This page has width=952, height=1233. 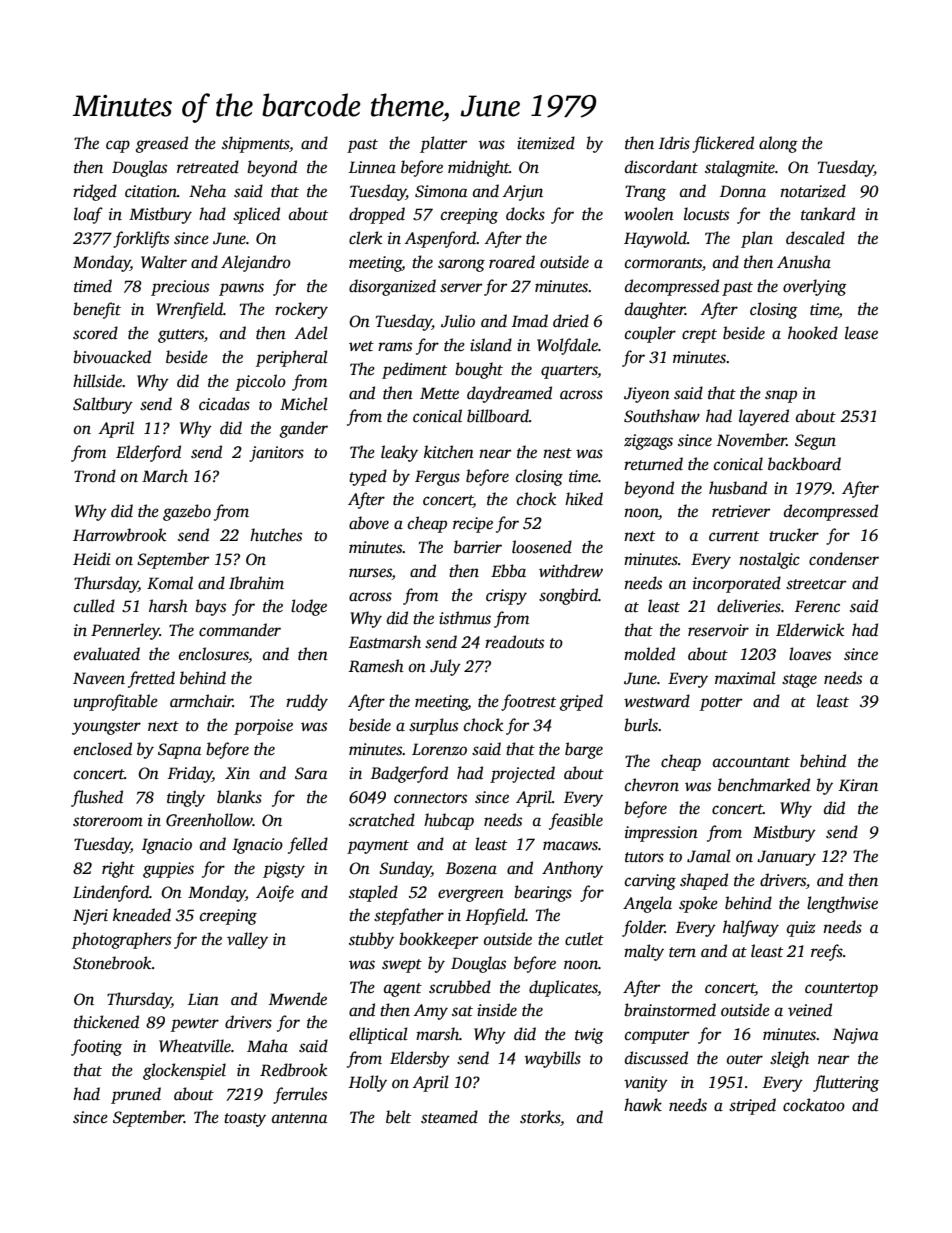 I want to click on evergreen, so click(x=471, y=895).
